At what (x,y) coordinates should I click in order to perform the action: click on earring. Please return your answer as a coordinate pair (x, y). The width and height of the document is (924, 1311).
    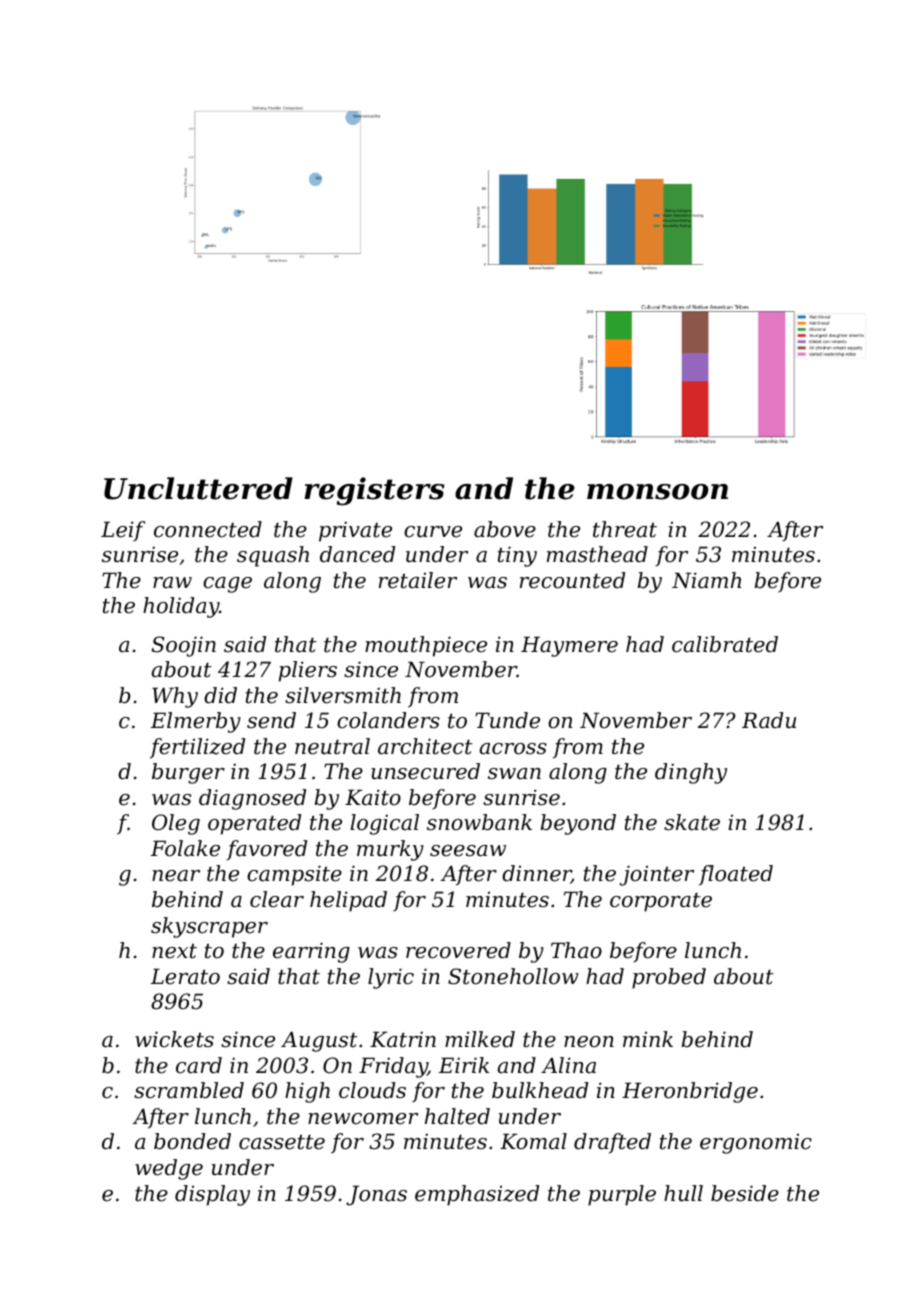
    Looking at the image, I should click on (311, 952).
